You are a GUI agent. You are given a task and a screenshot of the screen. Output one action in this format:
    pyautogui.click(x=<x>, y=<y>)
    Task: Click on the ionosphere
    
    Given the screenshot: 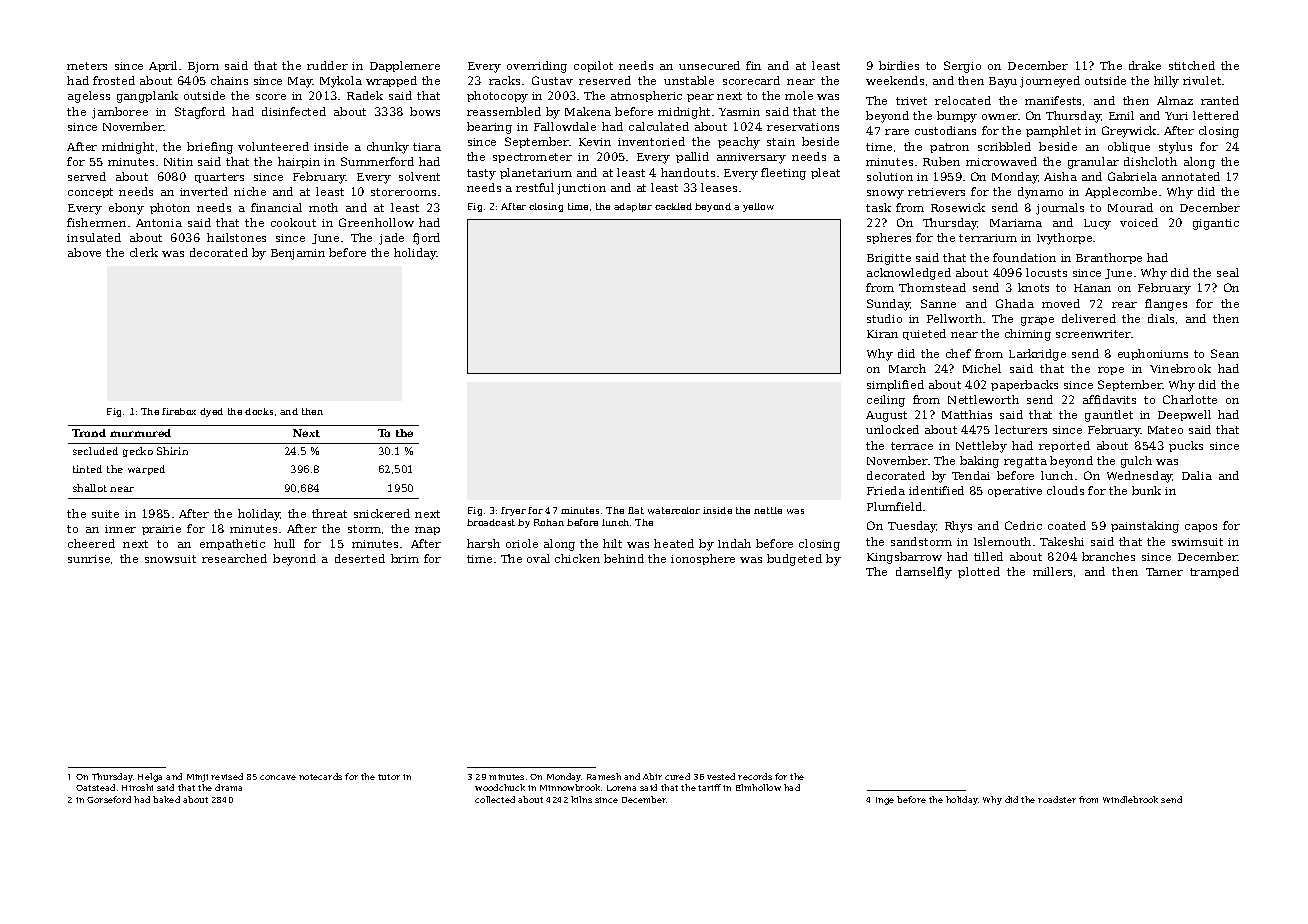 What is the action you would take?
    pyautogui.click(x=703, y=559)
